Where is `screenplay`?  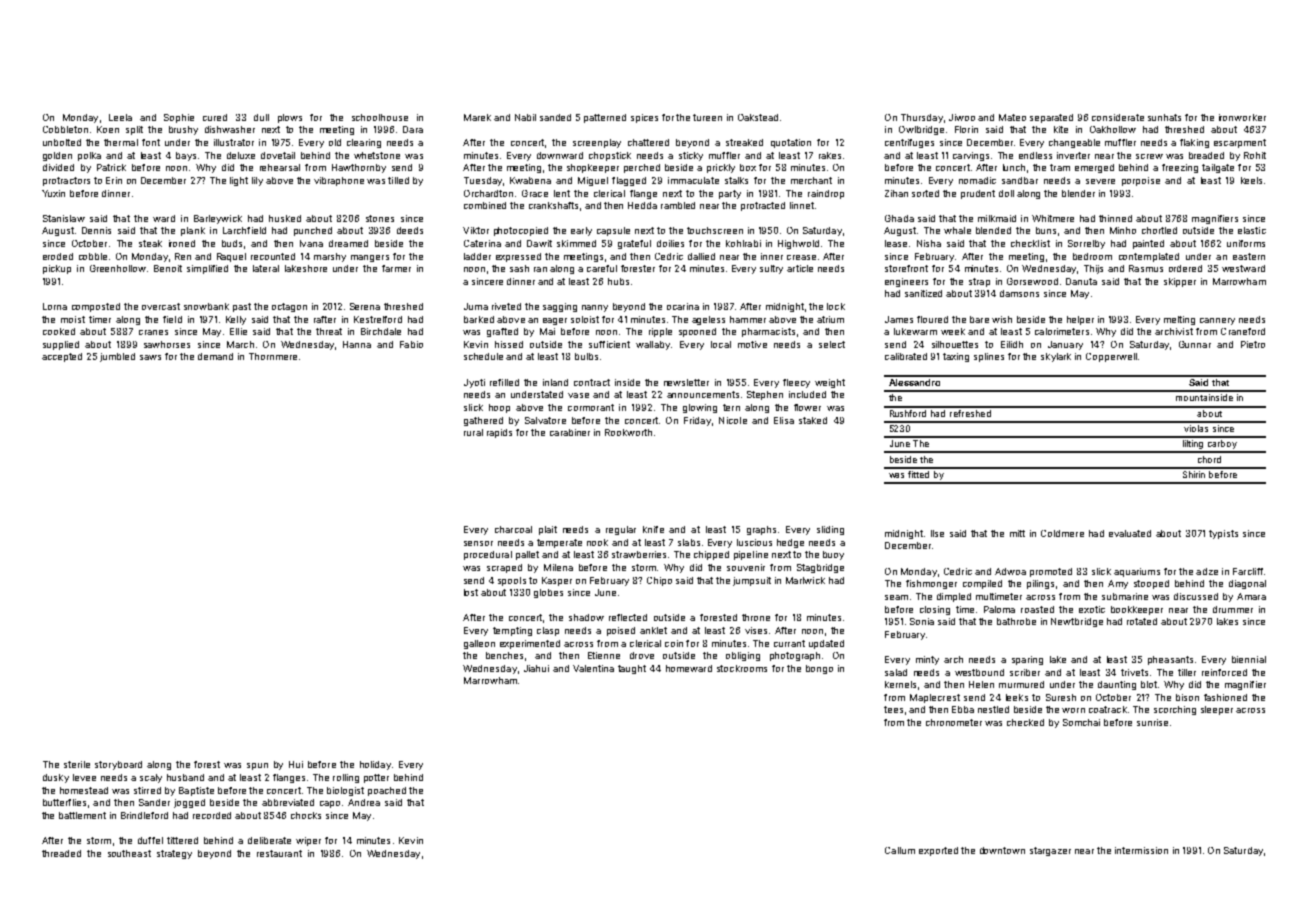 screenplay is located at coordinates (597, 143).
